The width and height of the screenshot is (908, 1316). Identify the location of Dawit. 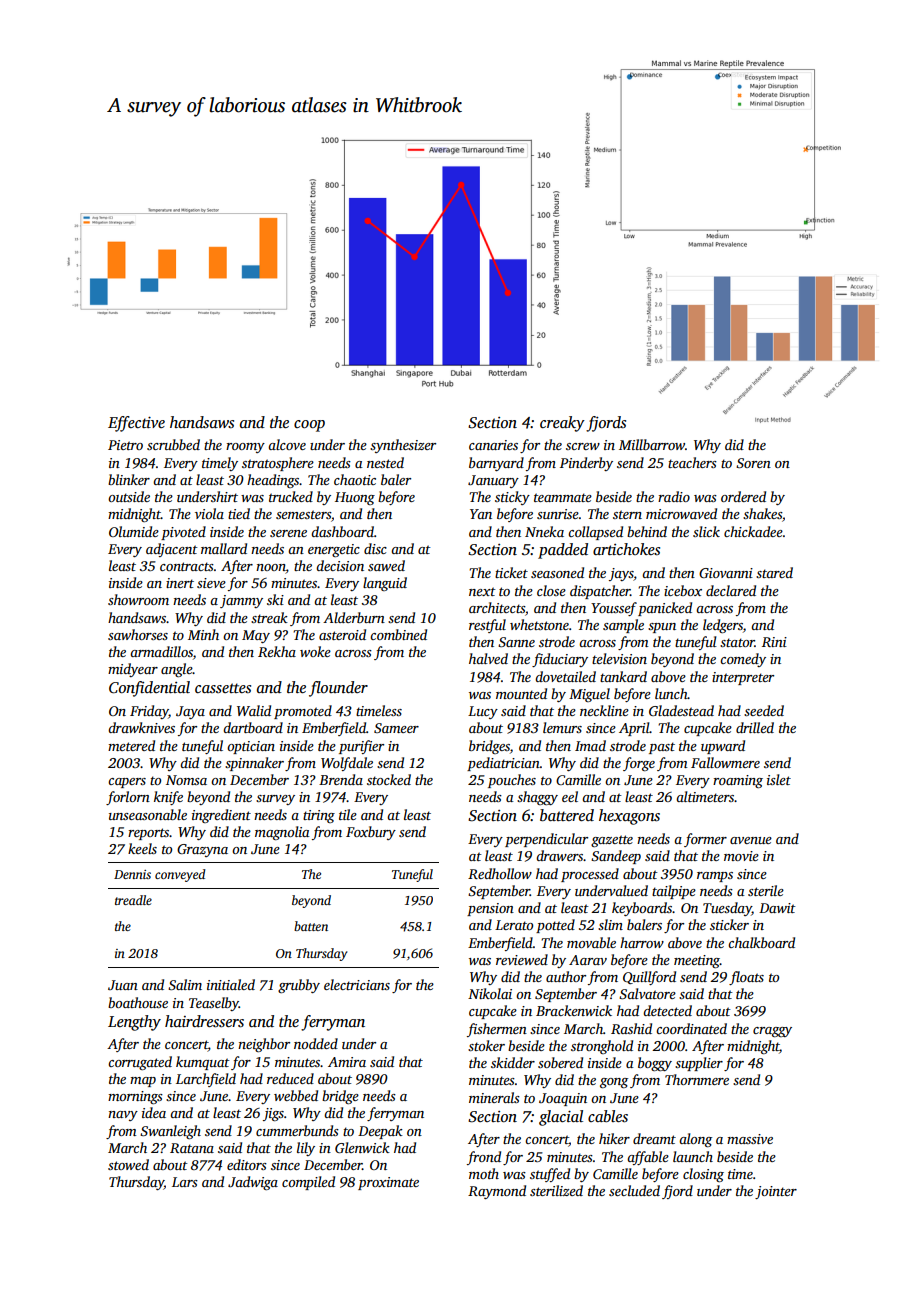
(777, 908).
